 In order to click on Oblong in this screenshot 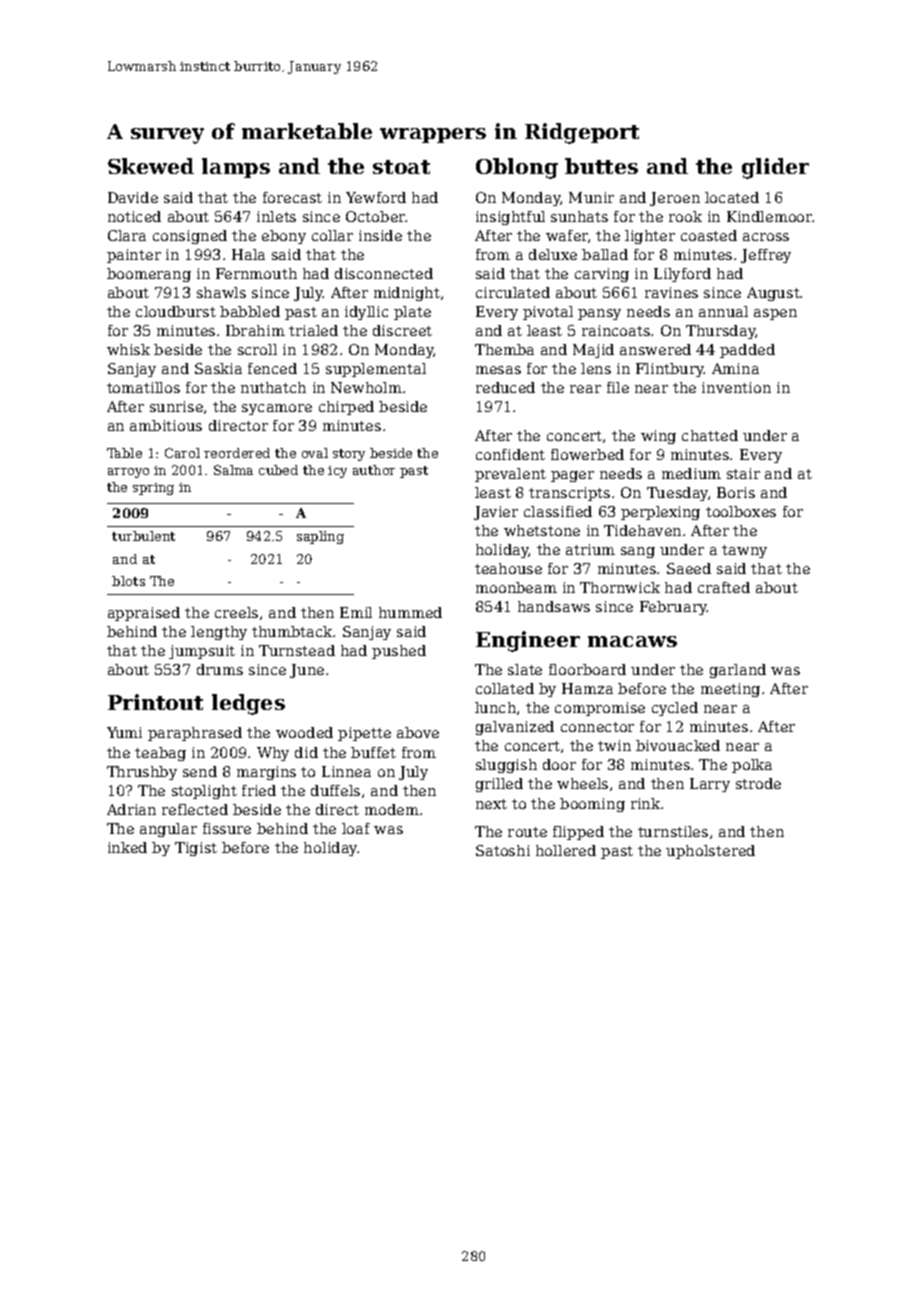, I will do `click(517, 168)`.
